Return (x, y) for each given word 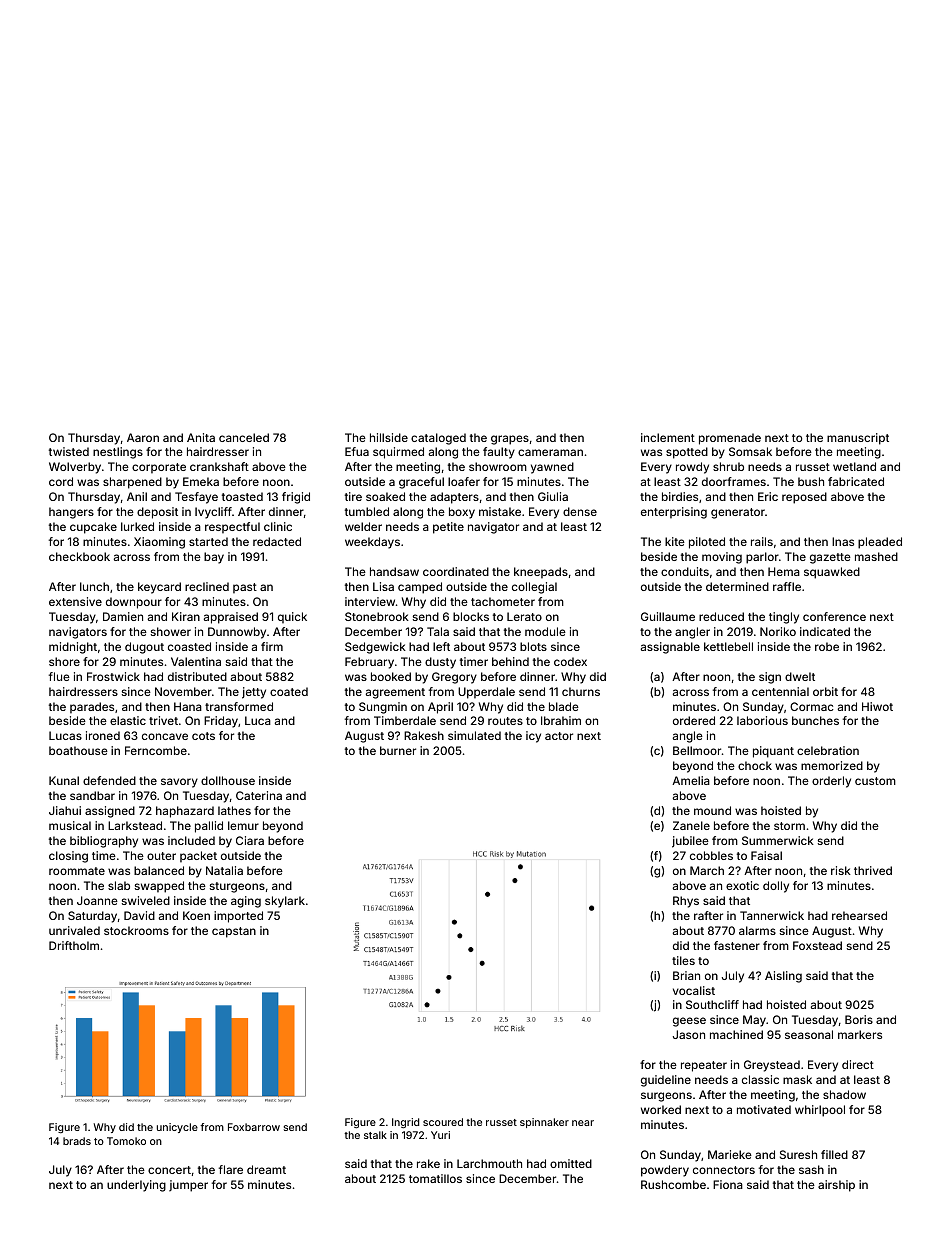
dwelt (800, 676)
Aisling (783, 977)
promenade (730, 439)
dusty (440, 663)
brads (77, 1141)
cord (61, 481)
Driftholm (74, 945)
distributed (197, 676)
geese (689, 1022)
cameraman (550, 452)
